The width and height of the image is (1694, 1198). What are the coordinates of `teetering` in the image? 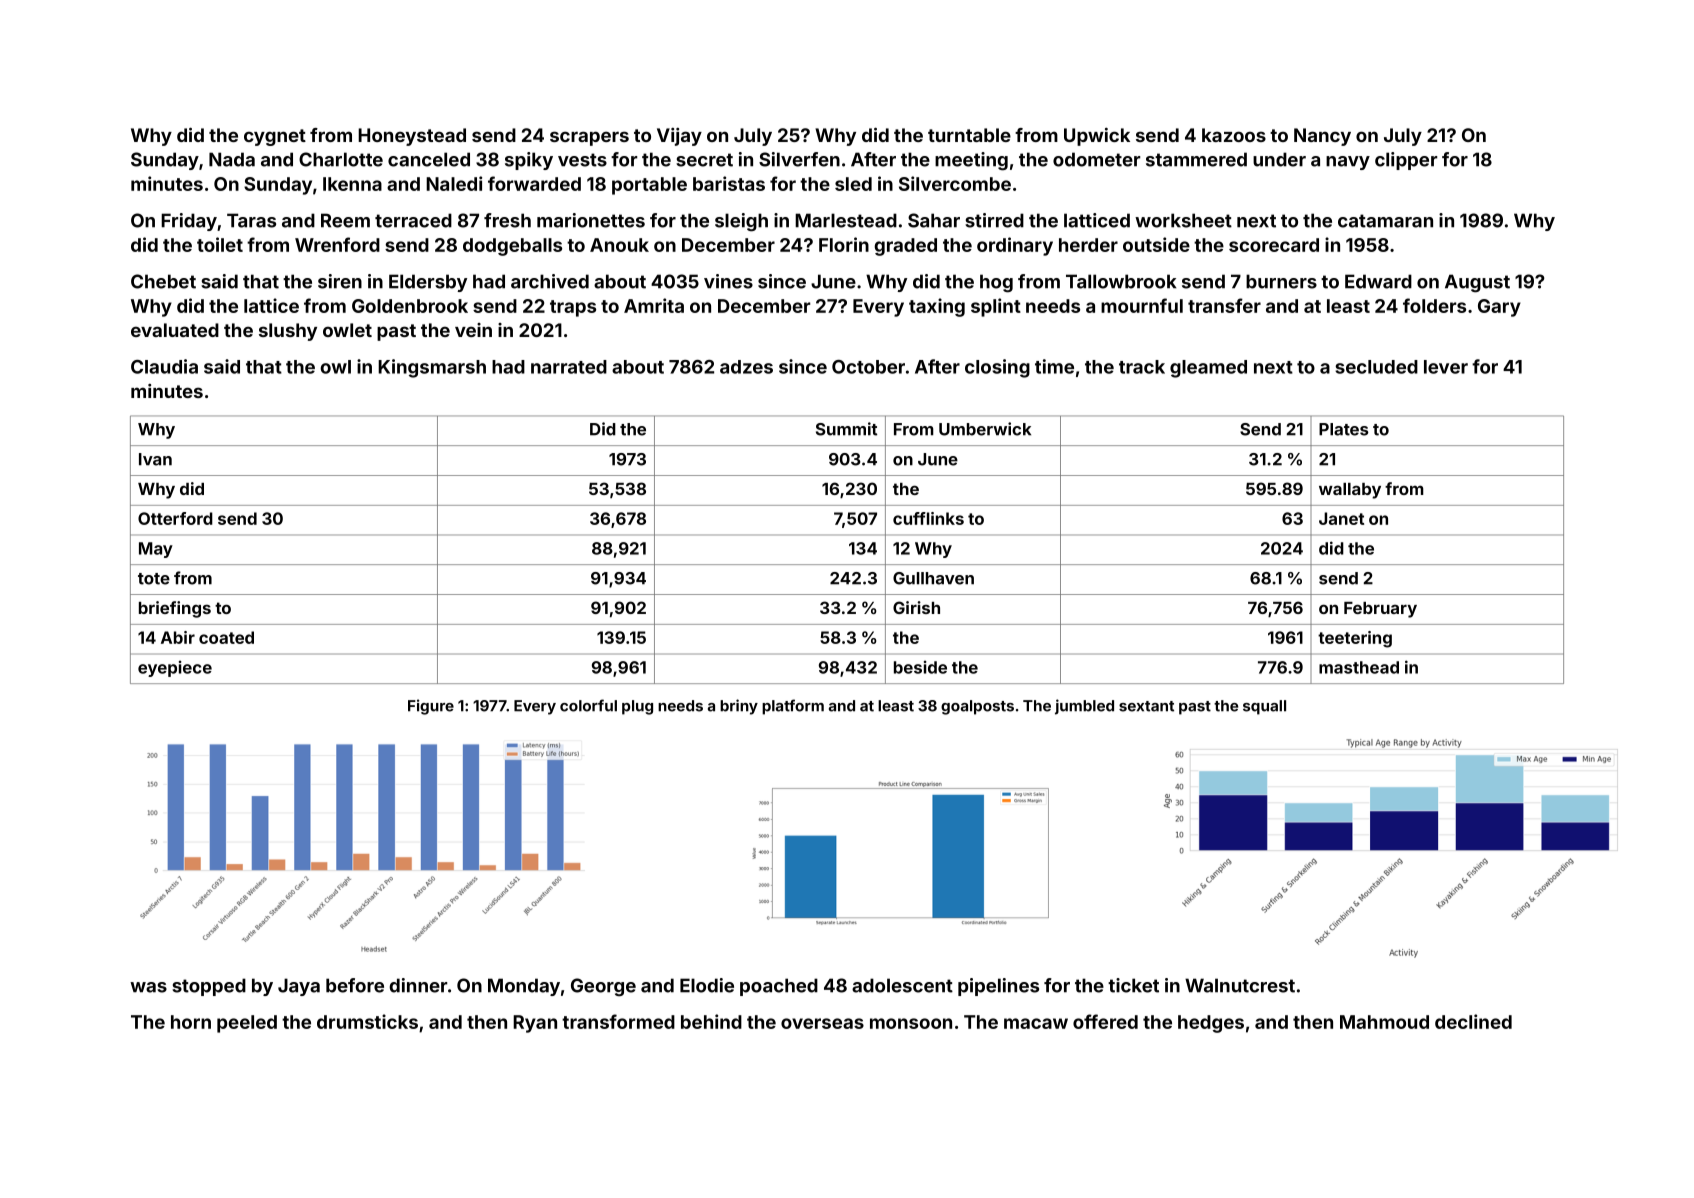 It's located at (1355, 639).
